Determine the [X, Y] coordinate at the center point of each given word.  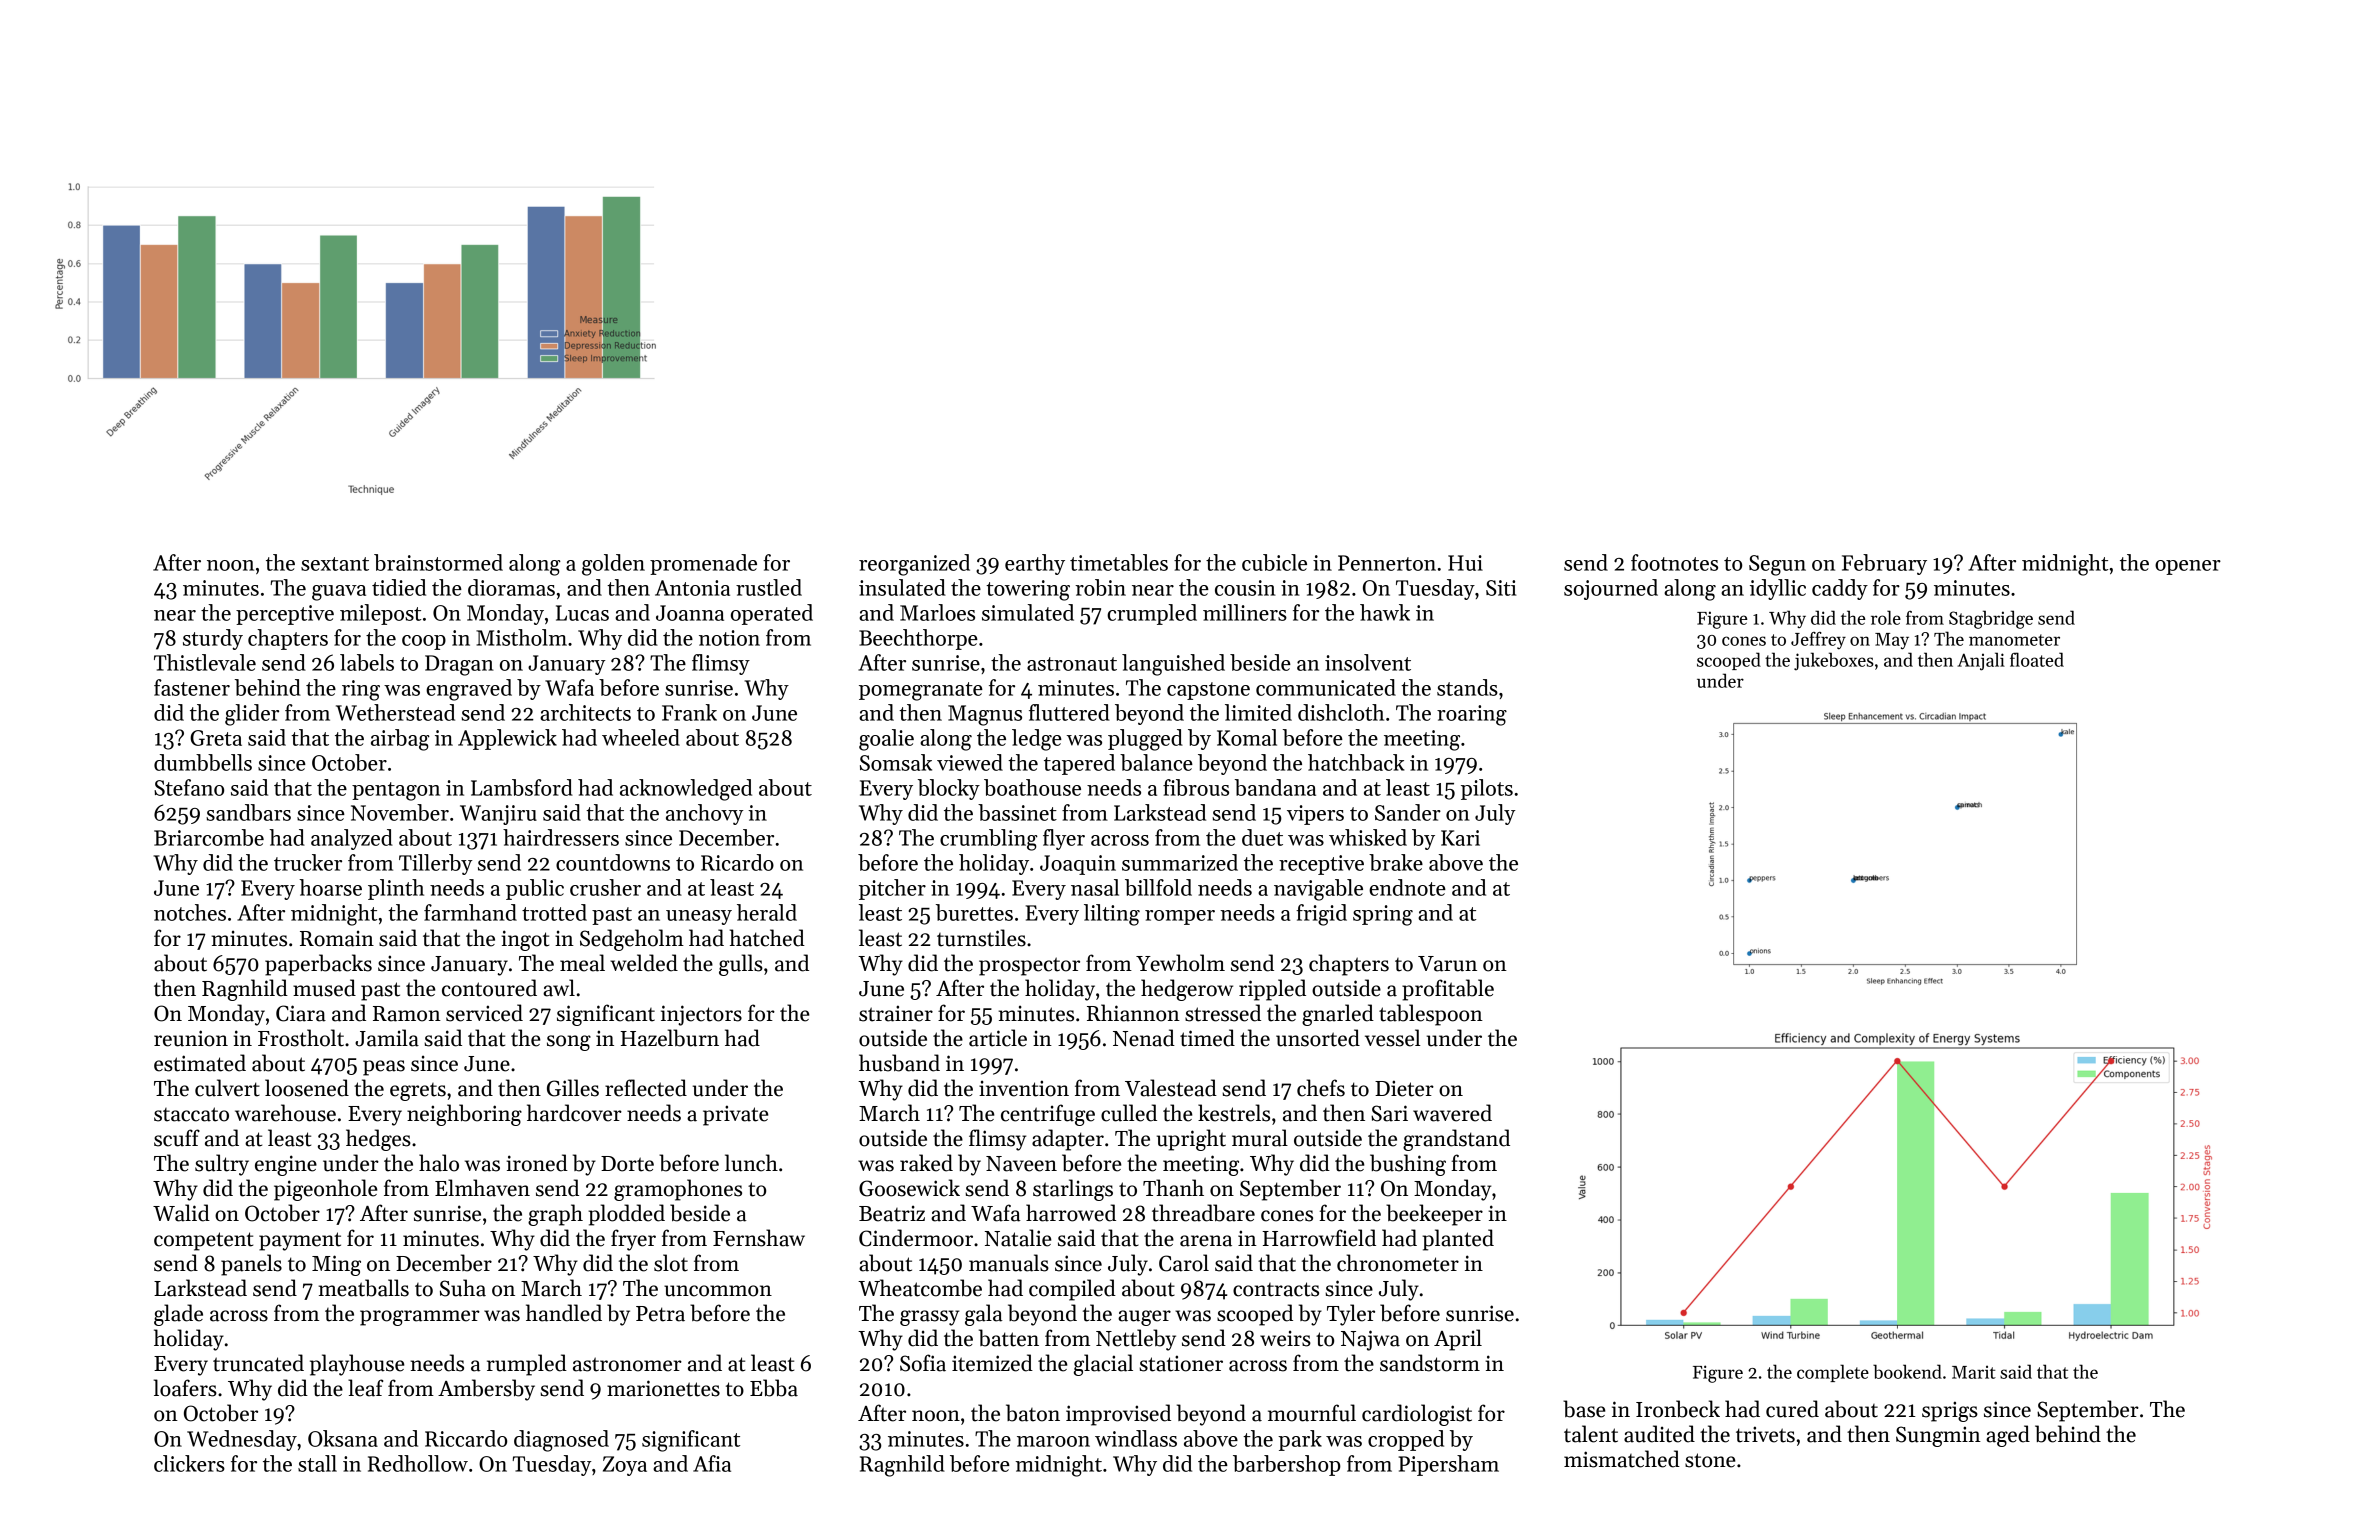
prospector [1029, 966]
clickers [189, 1463]
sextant [335, 564]
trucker [308, 862]
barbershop [1287, 1465]
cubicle [1274, 562]
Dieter [1404, 1088]
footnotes [1674, 562]
